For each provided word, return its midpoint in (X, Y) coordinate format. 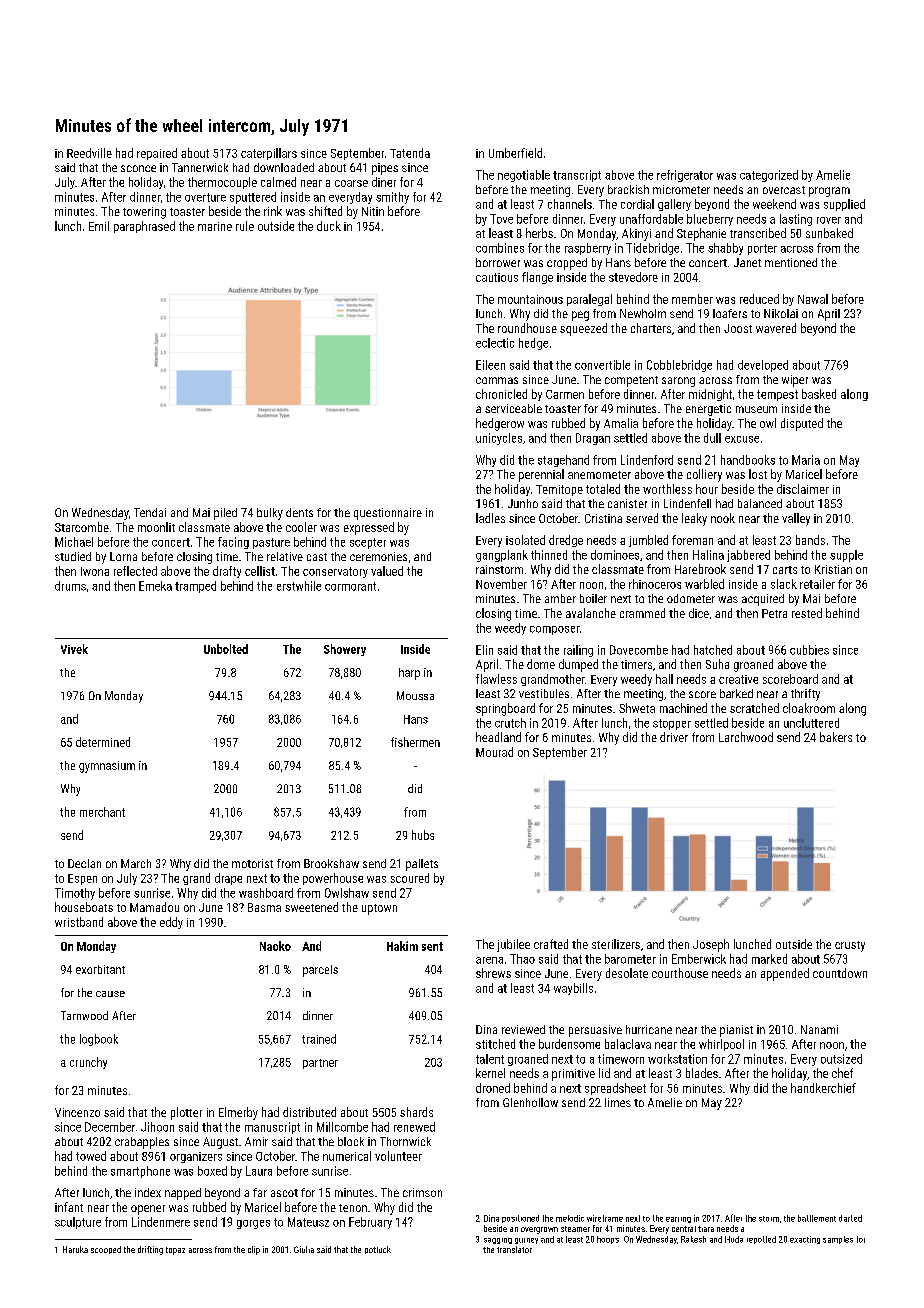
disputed (802, 424)
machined (683, 708)
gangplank (502, 556)
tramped (195, 587)
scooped (106, 1250)
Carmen (565, 394)
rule (245, 226)
